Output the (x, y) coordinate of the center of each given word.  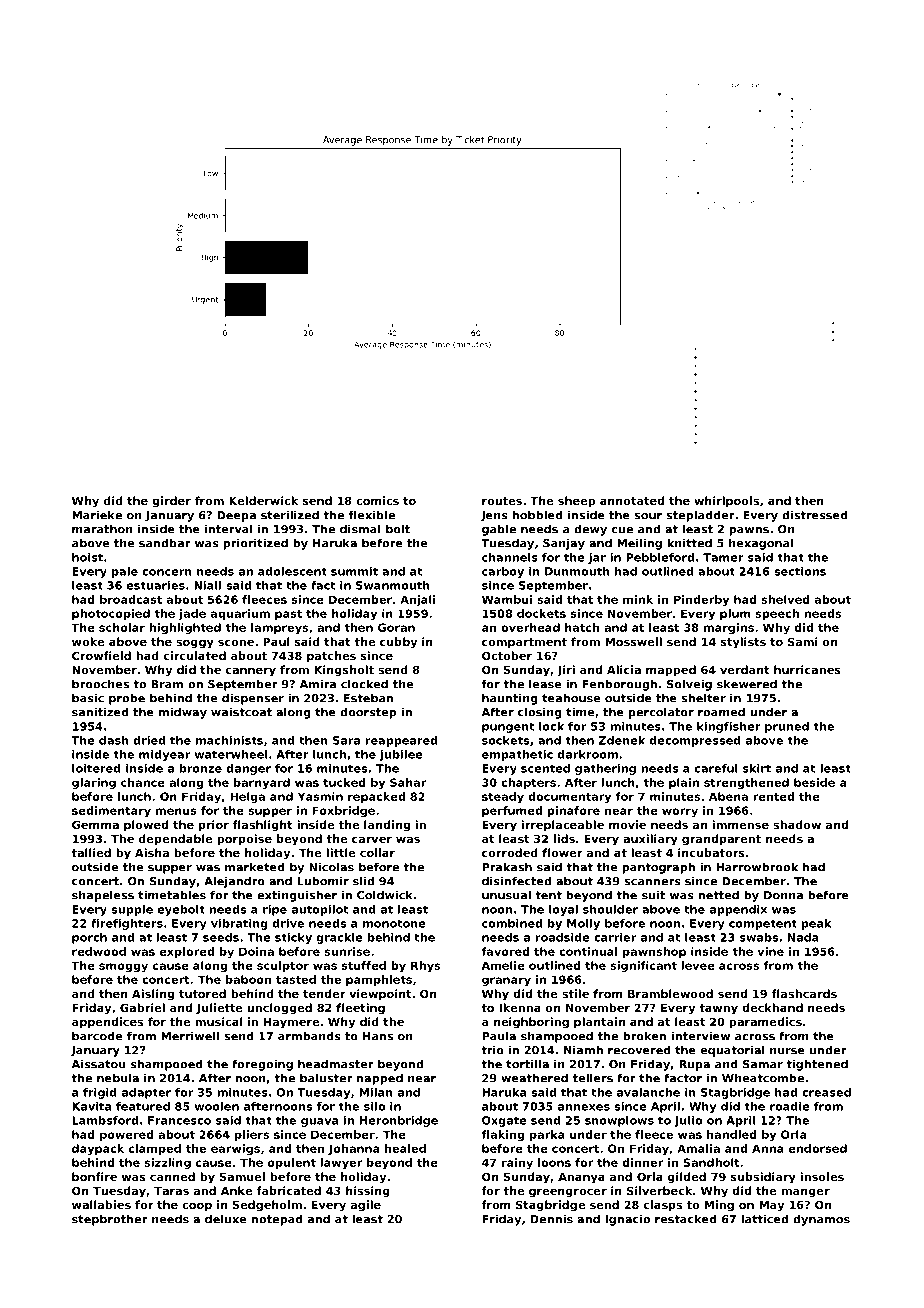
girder (171, 502)
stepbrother (110, 1220)
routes (502, 501)
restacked (686, 1219)
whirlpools (726, 502)
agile (366, 1206)
